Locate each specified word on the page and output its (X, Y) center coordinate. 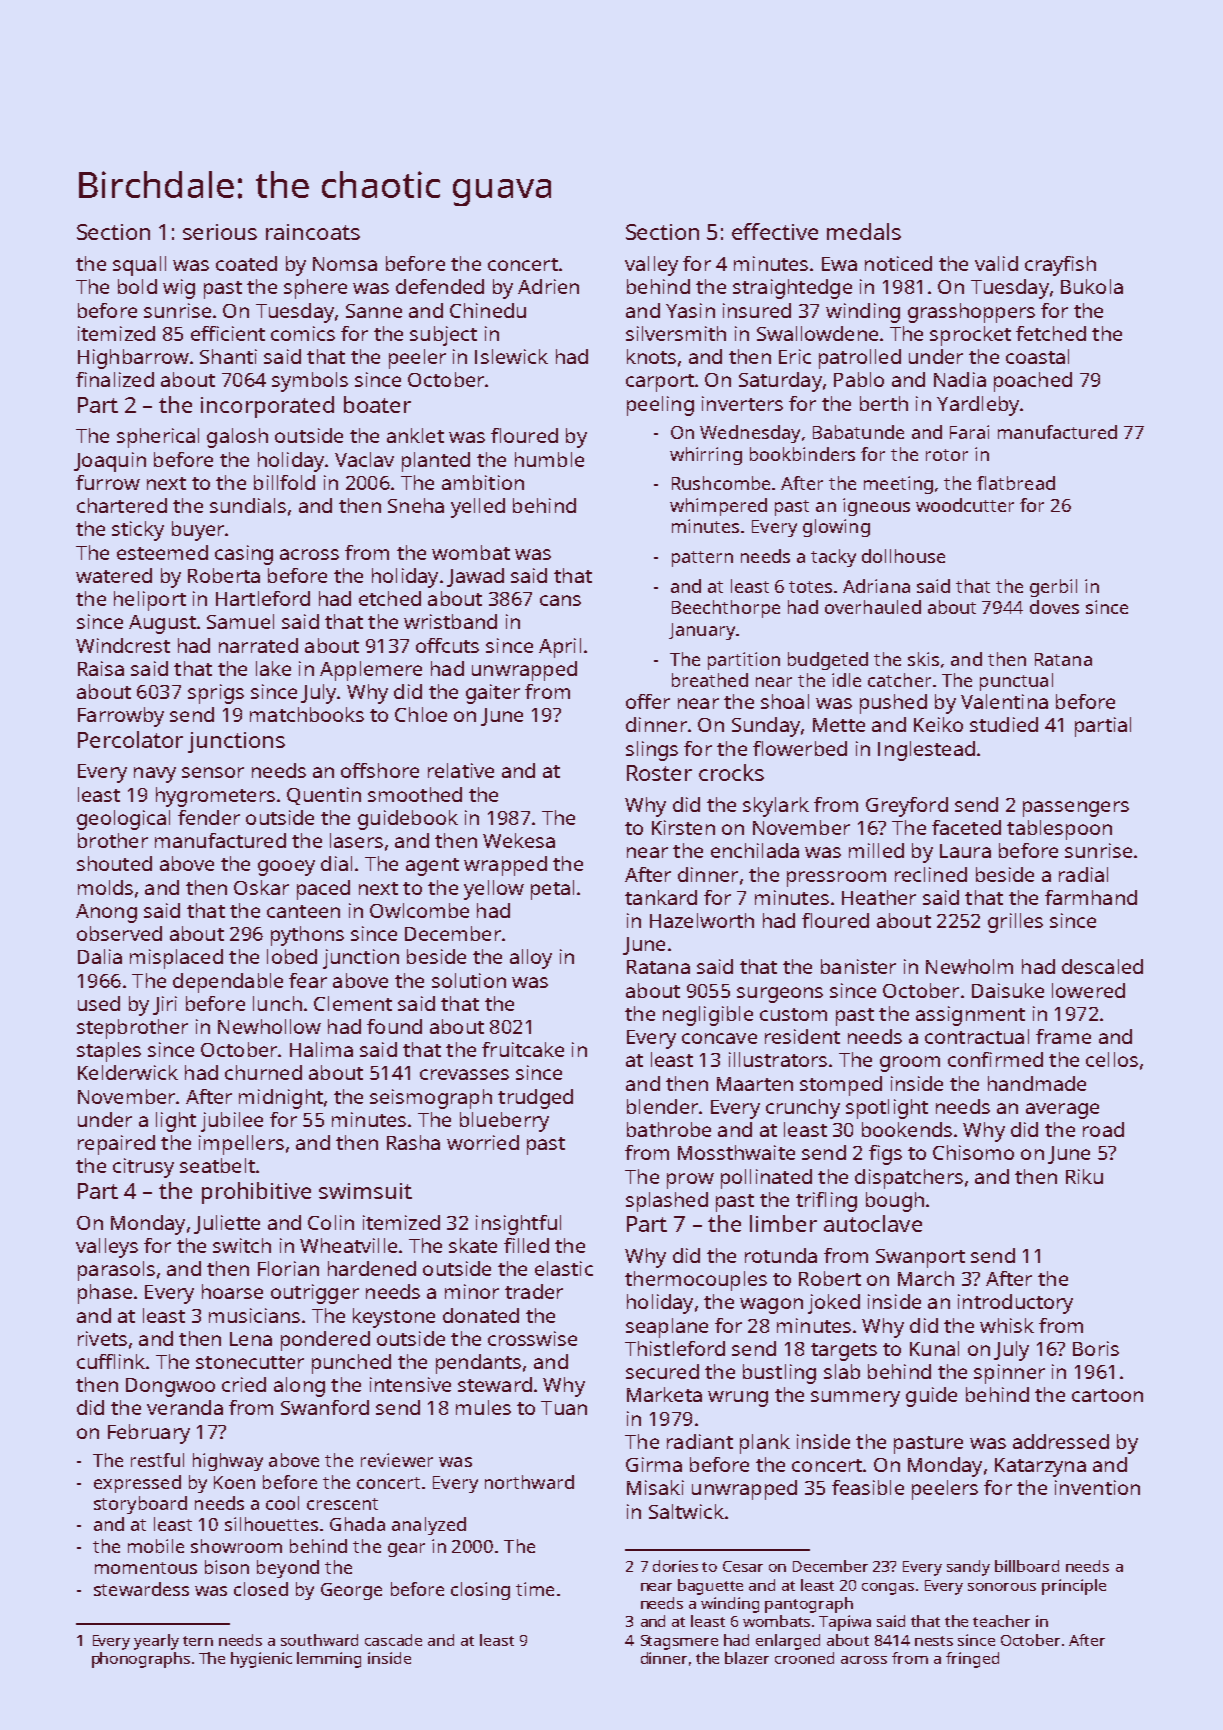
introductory (1015, 1304)
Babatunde (858, 432)
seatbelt (217, 1165)
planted (436, 462)
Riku (1084, 1176)
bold (137, 286)
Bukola (1092, 286)
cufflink (111, 1361)
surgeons (780, 995)
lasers (356, 840)
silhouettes (271, 1524)
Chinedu (488, 310)
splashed (667, 1202)
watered (114, 575)
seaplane (667, 1328)
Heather (879, 897)
